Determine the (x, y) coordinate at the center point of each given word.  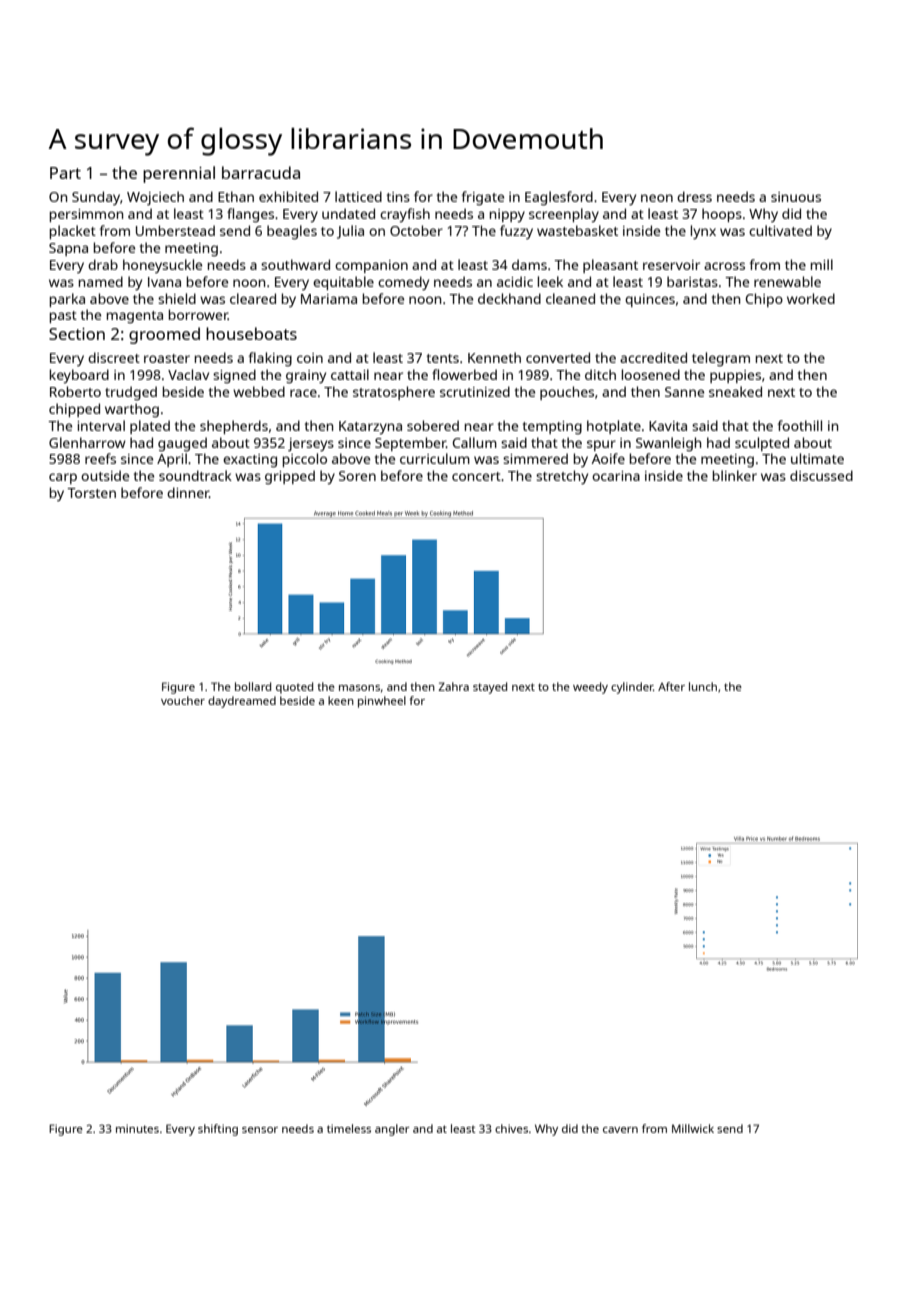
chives (511, 1128)
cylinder (632, 688)
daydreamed (242, 702)
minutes (137, 1128)
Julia (350, 232)
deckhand (509, 298)
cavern (620, 1130)
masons (359, 688)
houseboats (251, 333)
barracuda (261, 172)
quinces (650, 300)
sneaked (735, 391)
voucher (183, 700)
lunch (703, 686)
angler (392, 1130)
